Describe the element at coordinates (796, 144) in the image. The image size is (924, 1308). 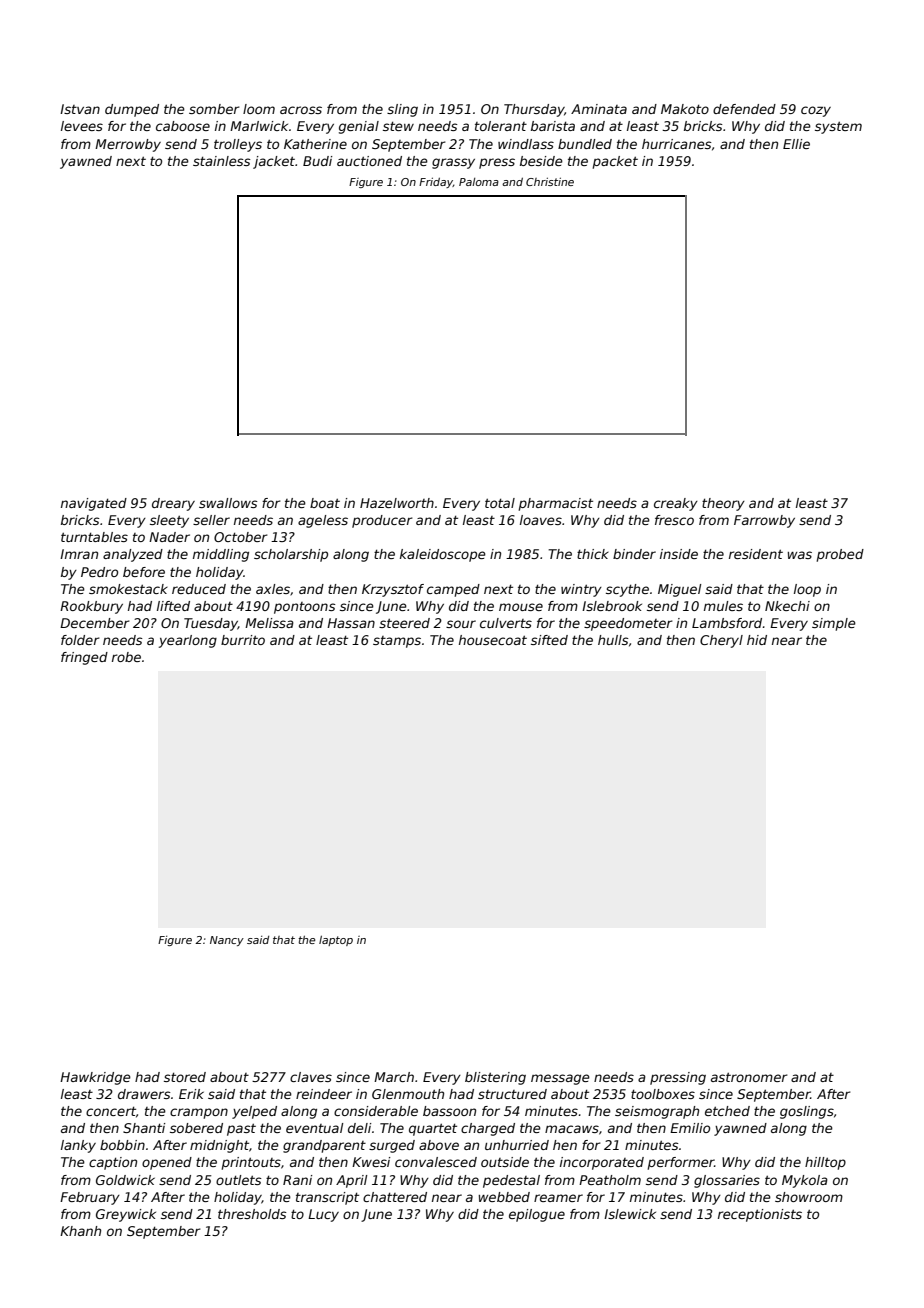
I see `Ellie` at that location.
